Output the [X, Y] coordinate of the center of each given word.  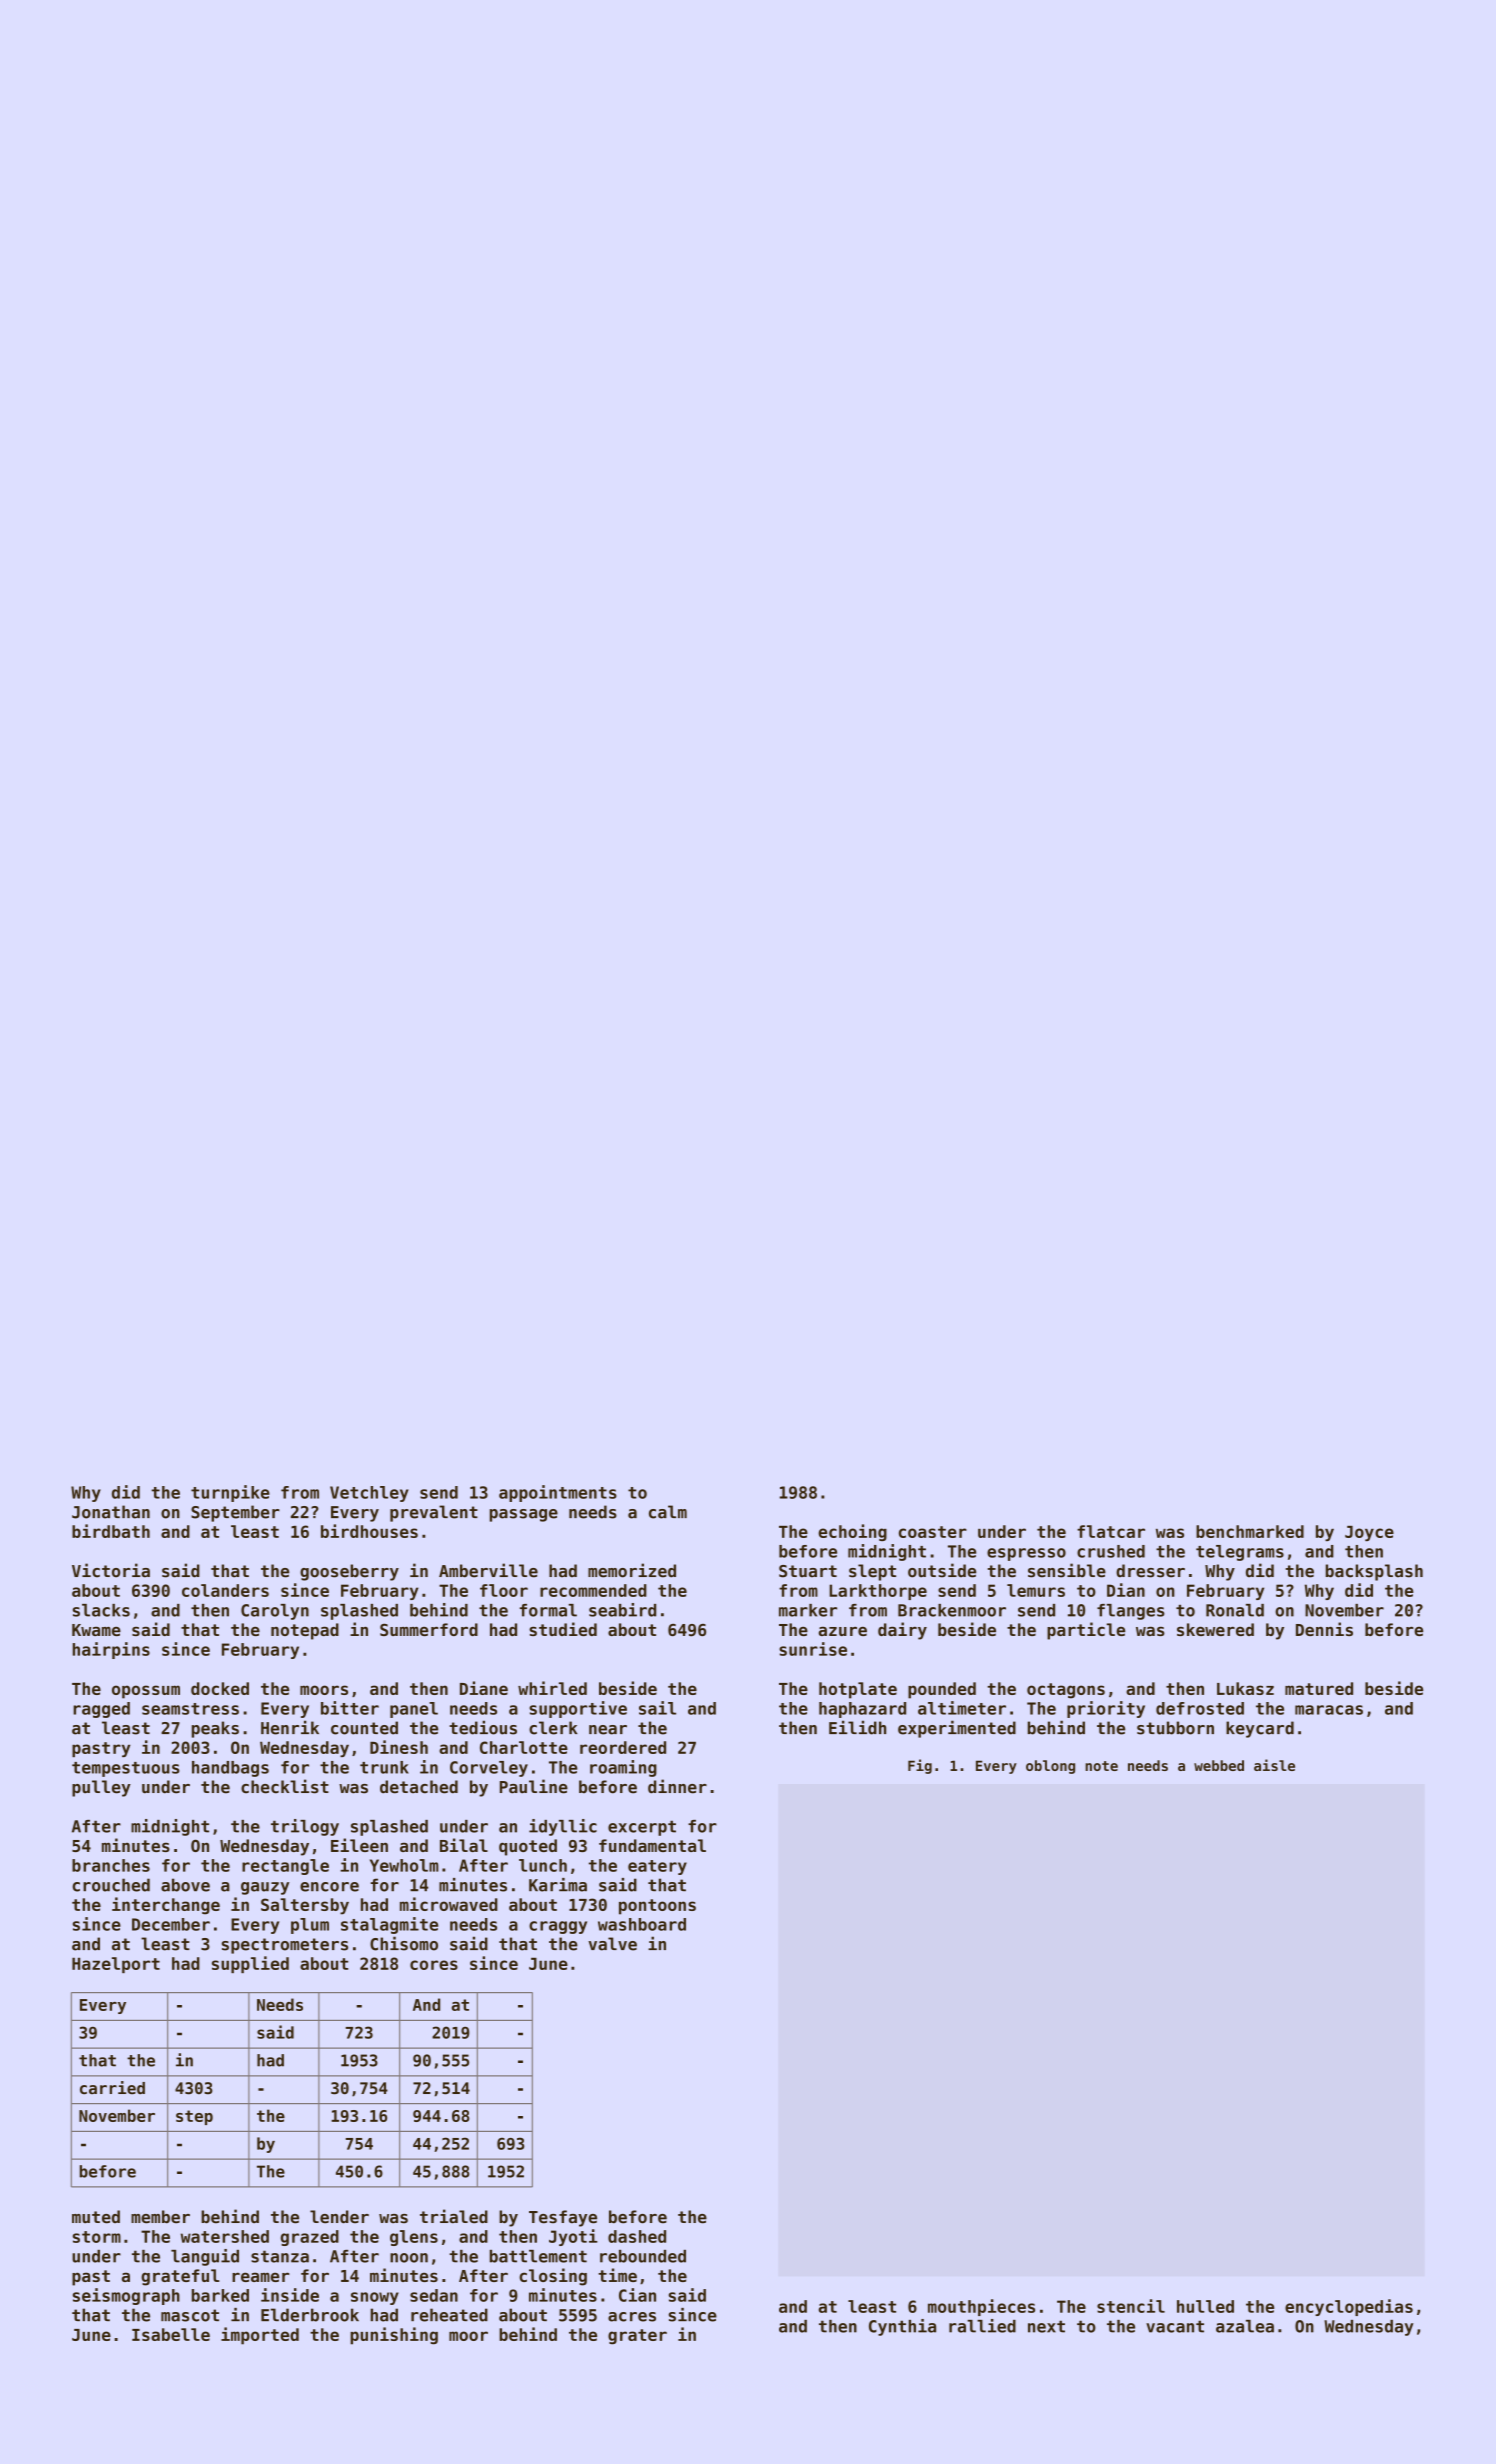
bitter [350, 1708]
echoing [852, 1532]
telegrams [1240, 1553]
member [160, 2217]
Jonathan [111, 1512]
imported [260, 2336]
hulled [1205, 2306]
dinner [677, 1786]
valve [612, 1944]
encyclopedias [1349, 2307]
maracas [1329, 1710]
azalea [1245, 2326]
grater [637, 2337]
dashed [637, 2236]
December [171, 1924]
